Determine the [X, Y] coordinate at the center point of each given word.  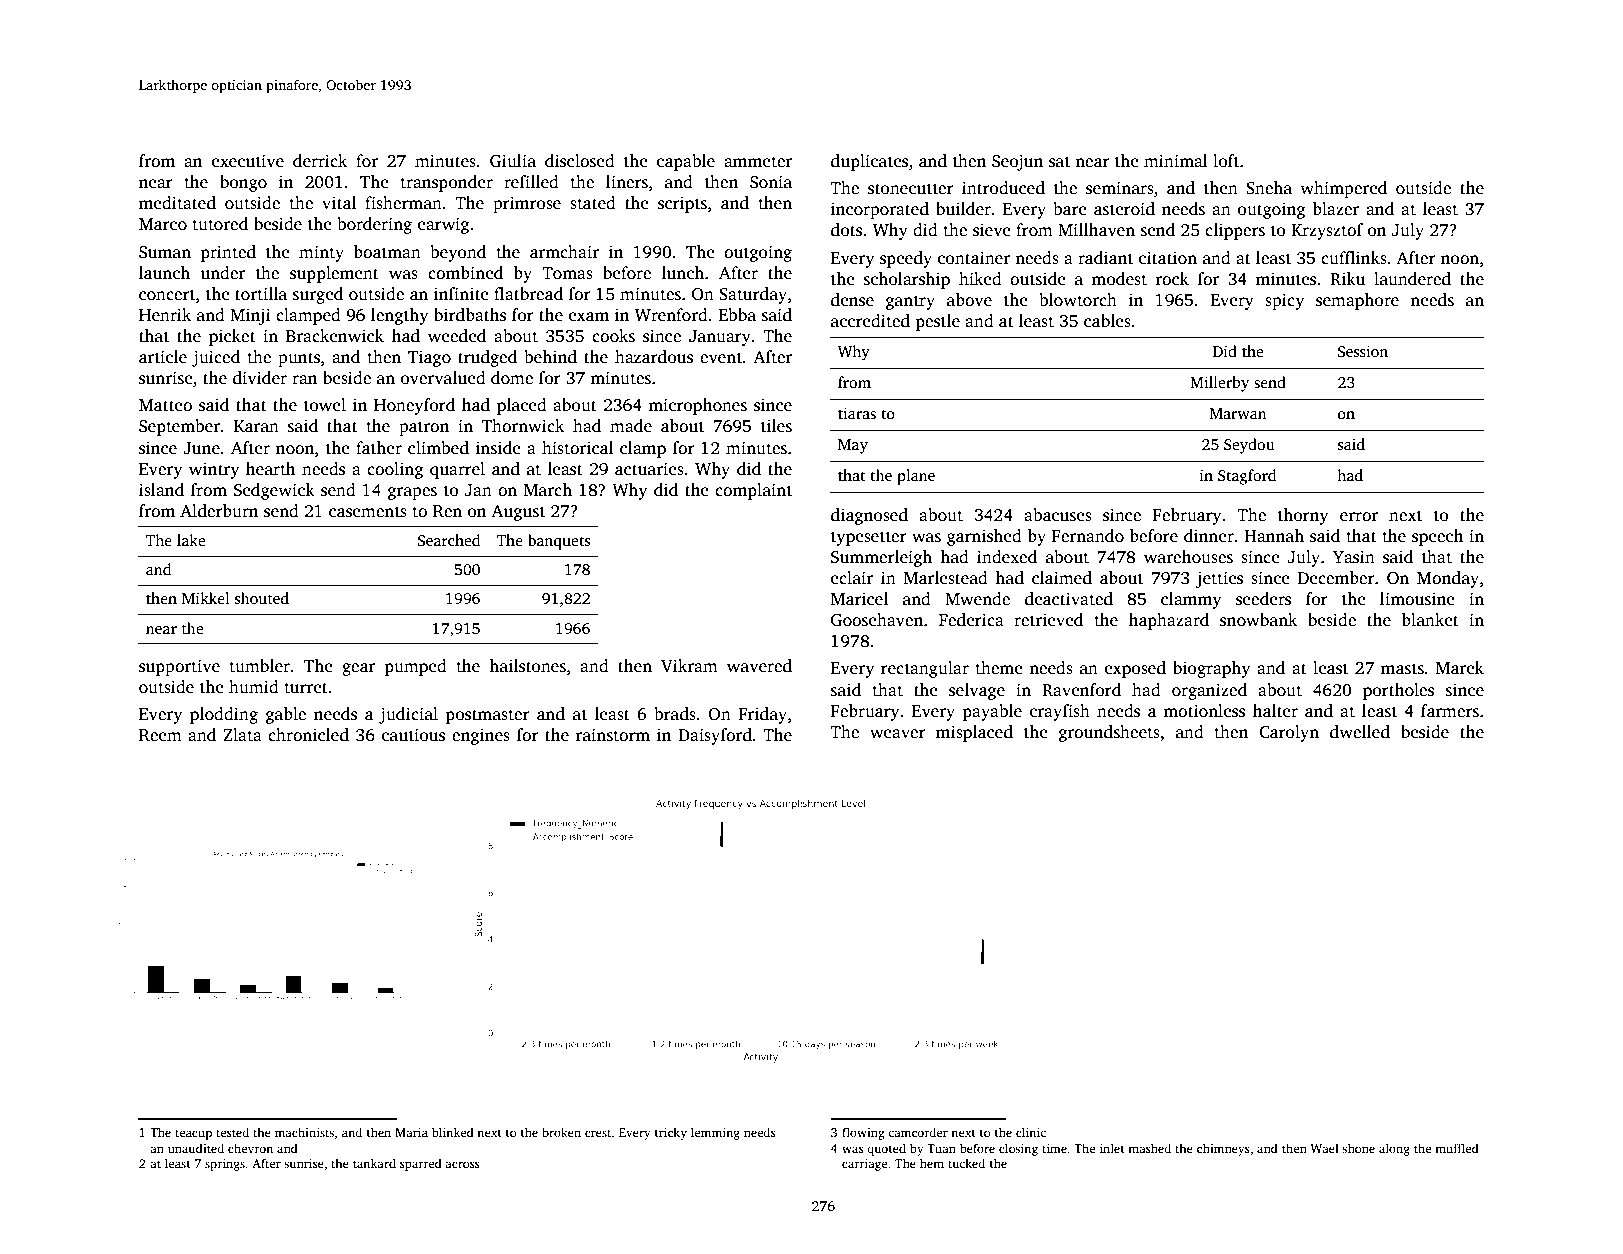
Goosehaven [877, 620]
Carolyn [1289, 733]
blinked [453, 1132]
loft [1226, 161]
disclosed [580, 161]
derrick [320, 161]
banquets [559, 542]
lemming [715, 1133]
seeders [1263, 599]
